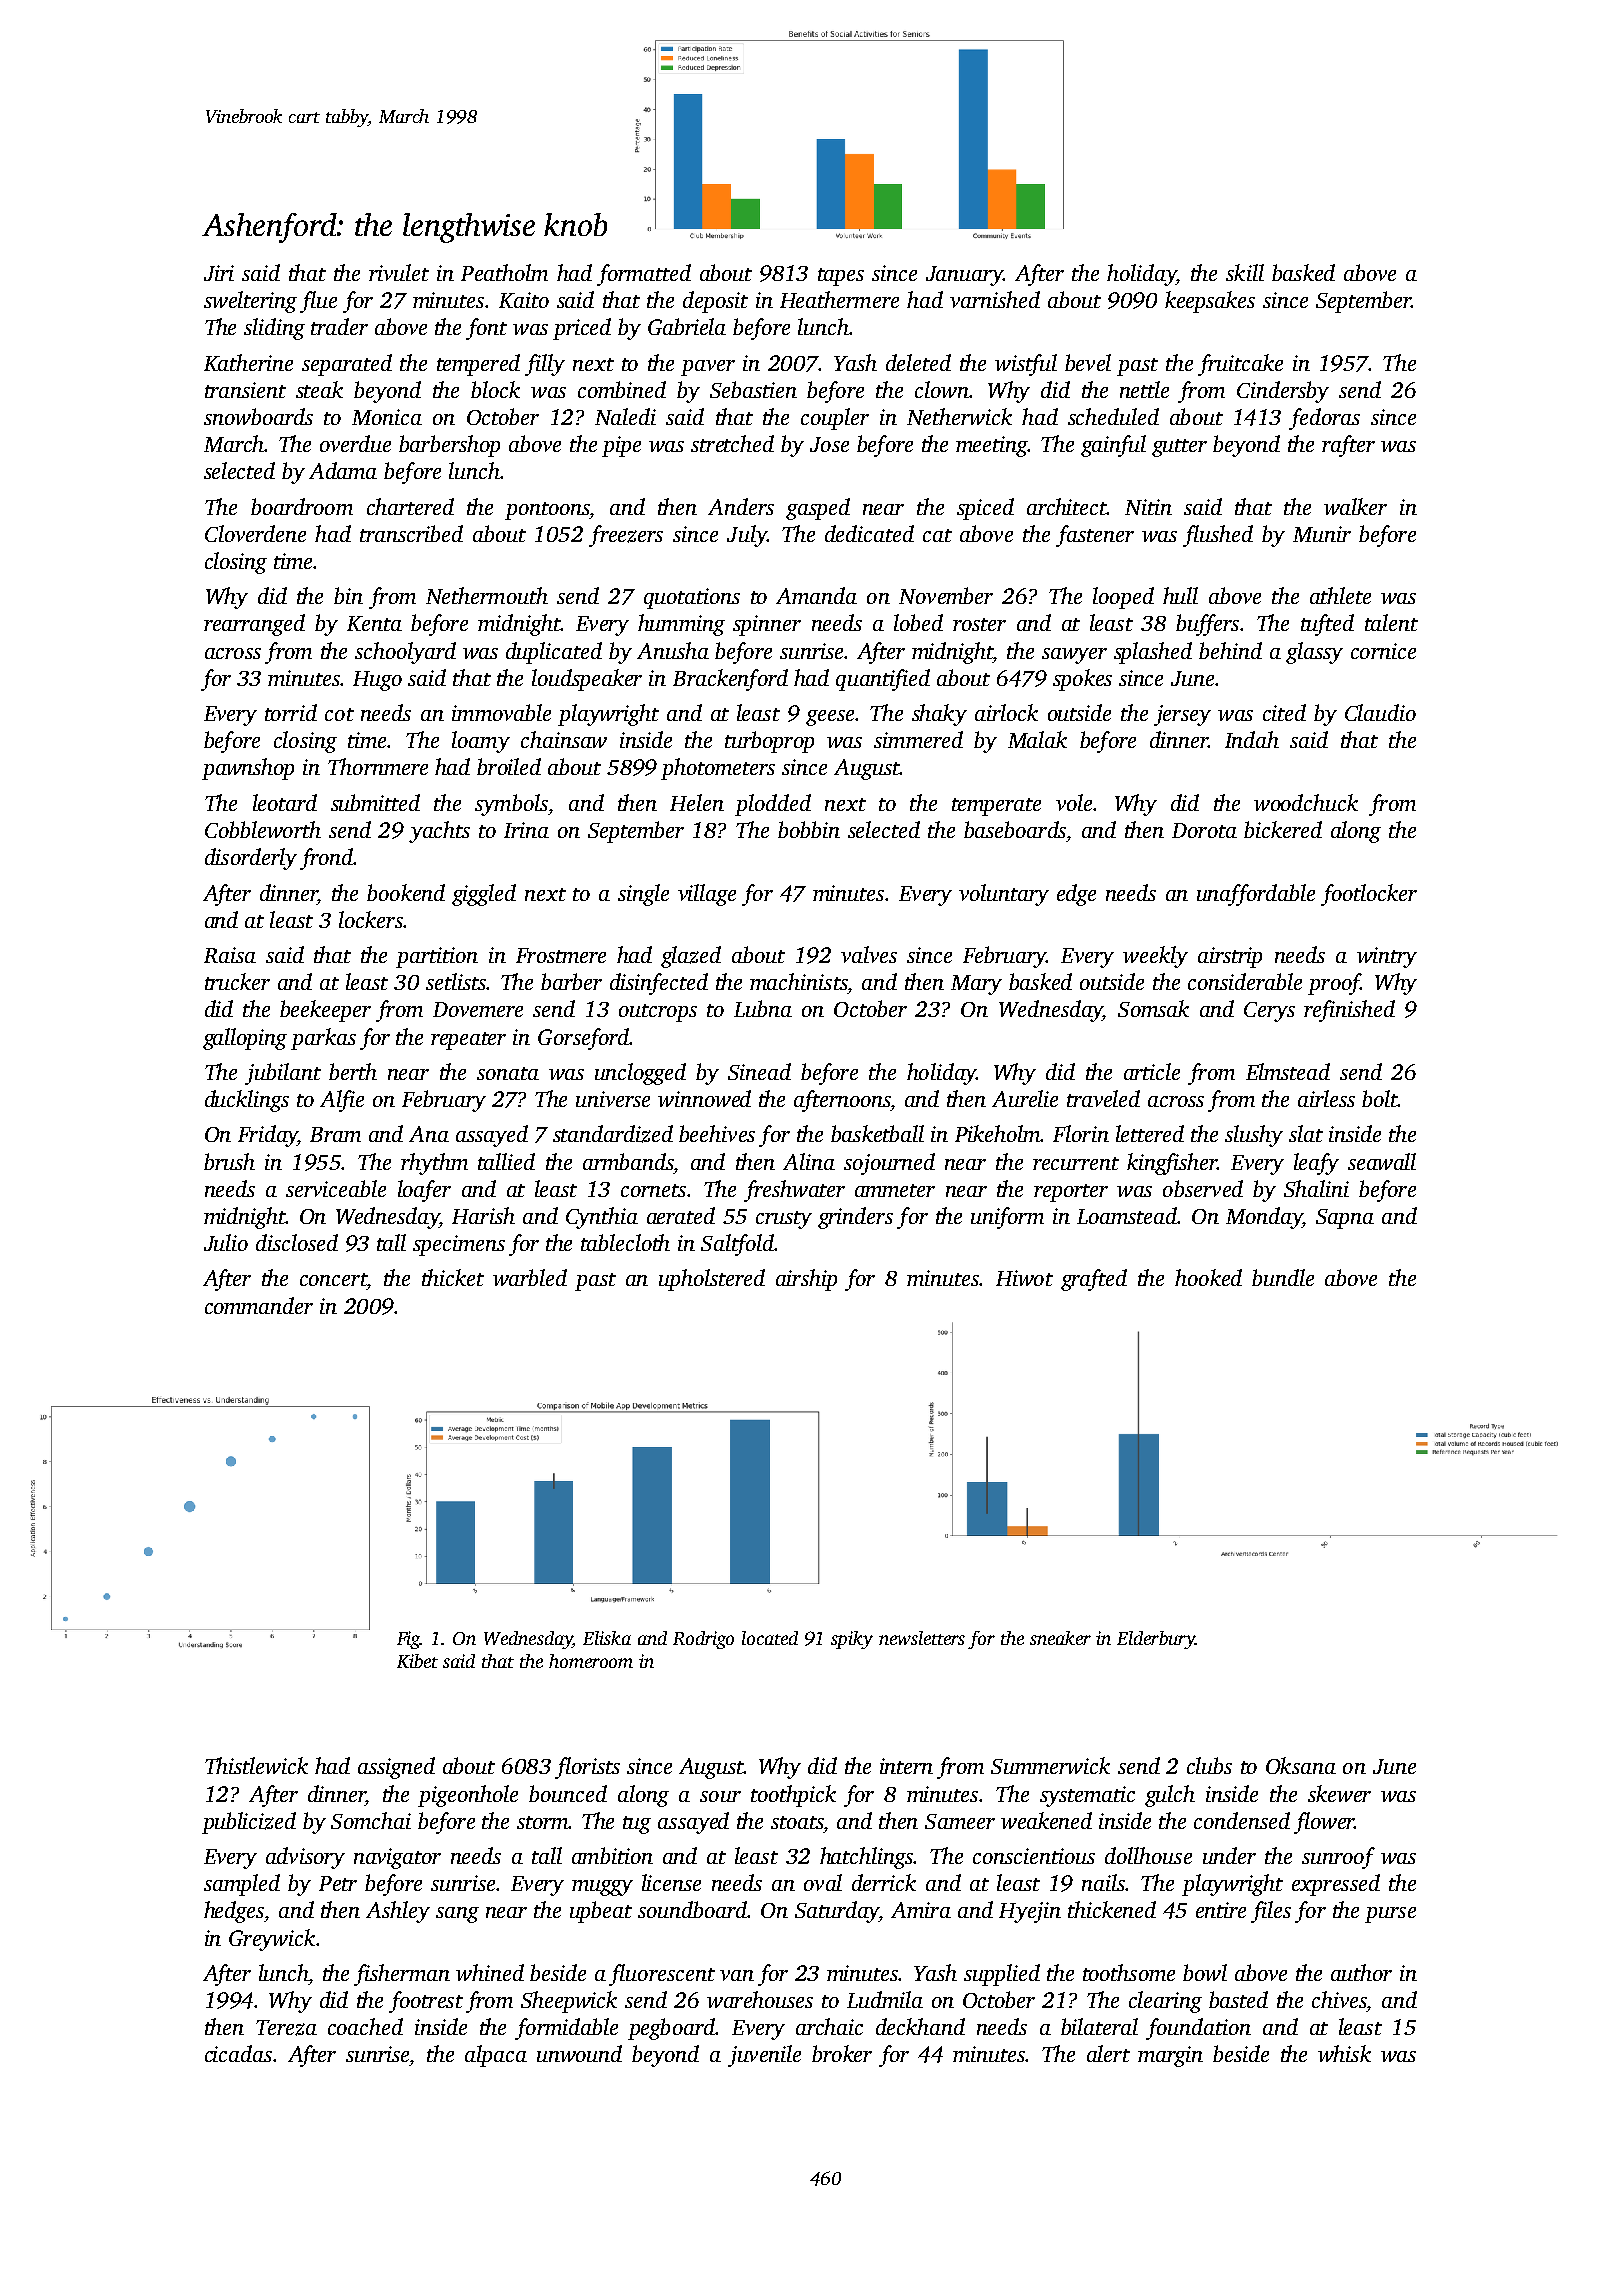  What do you see at coordinates (995, 299) in the screenshot?
I see `varnished` at bounding box center [995, 299].
